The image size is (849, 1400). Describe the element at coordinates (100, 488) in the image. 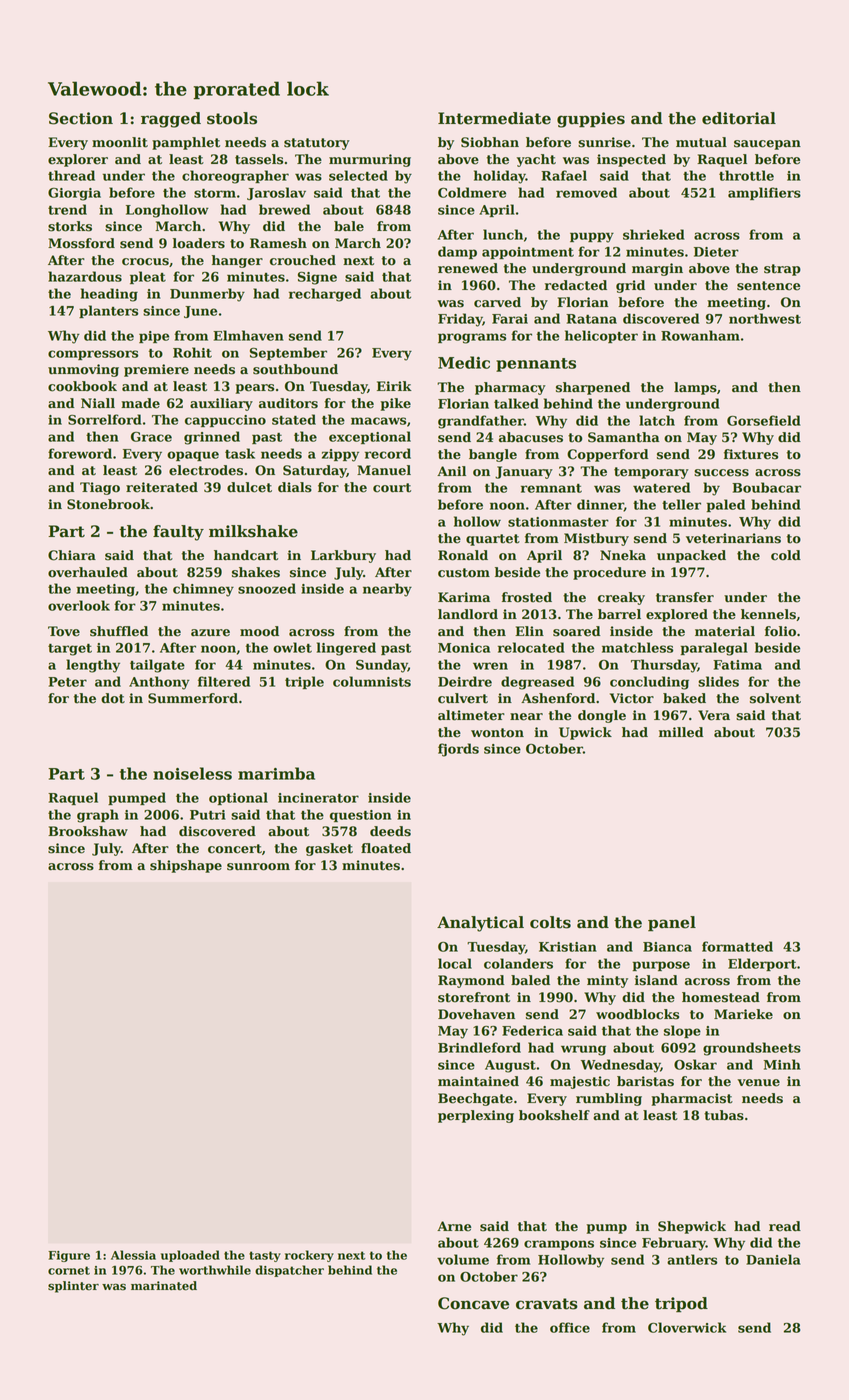

I see `Tiago` at that location.
